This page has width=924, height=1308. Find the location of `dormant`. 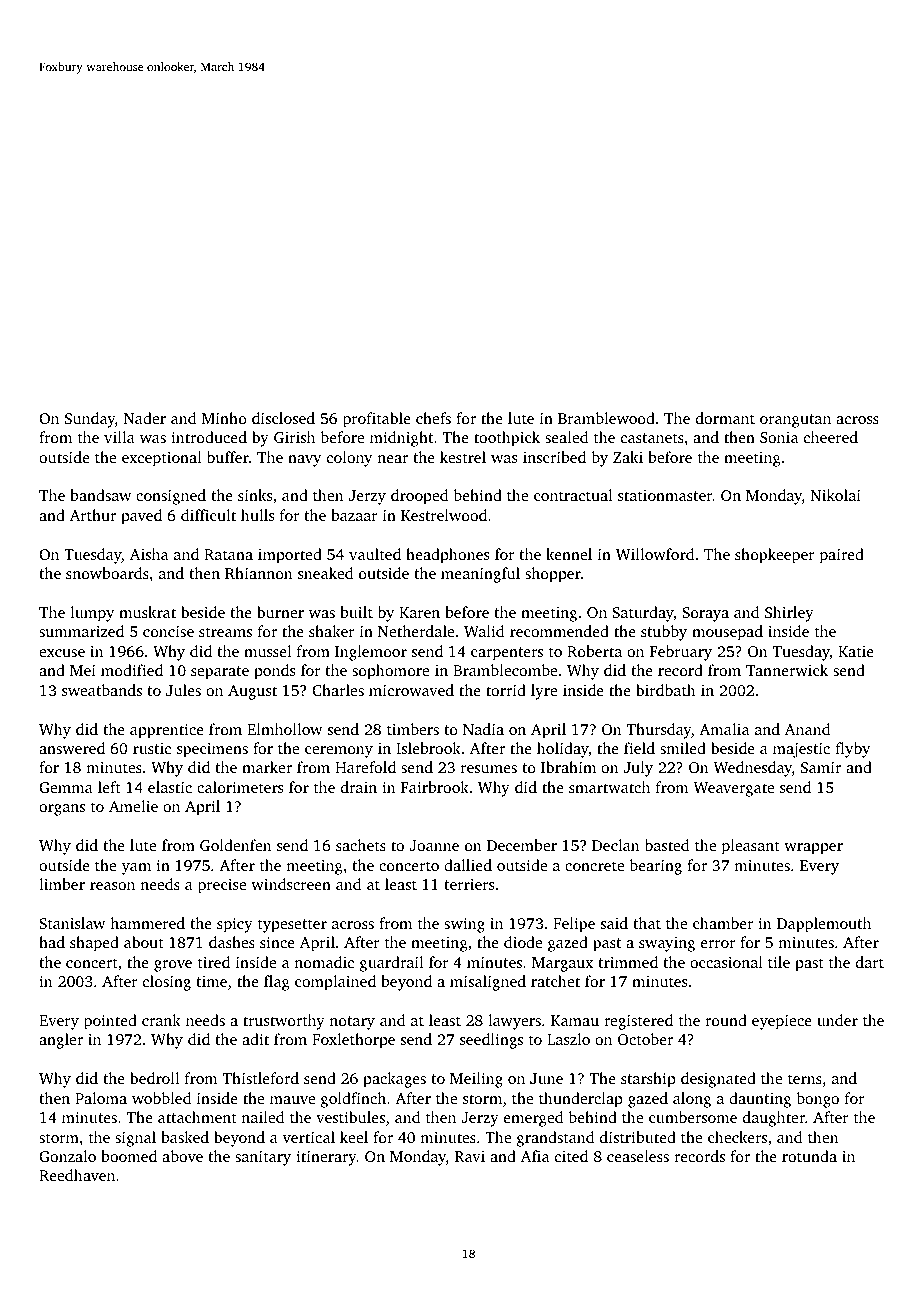

dormant is located at coordinates (725, 418).
